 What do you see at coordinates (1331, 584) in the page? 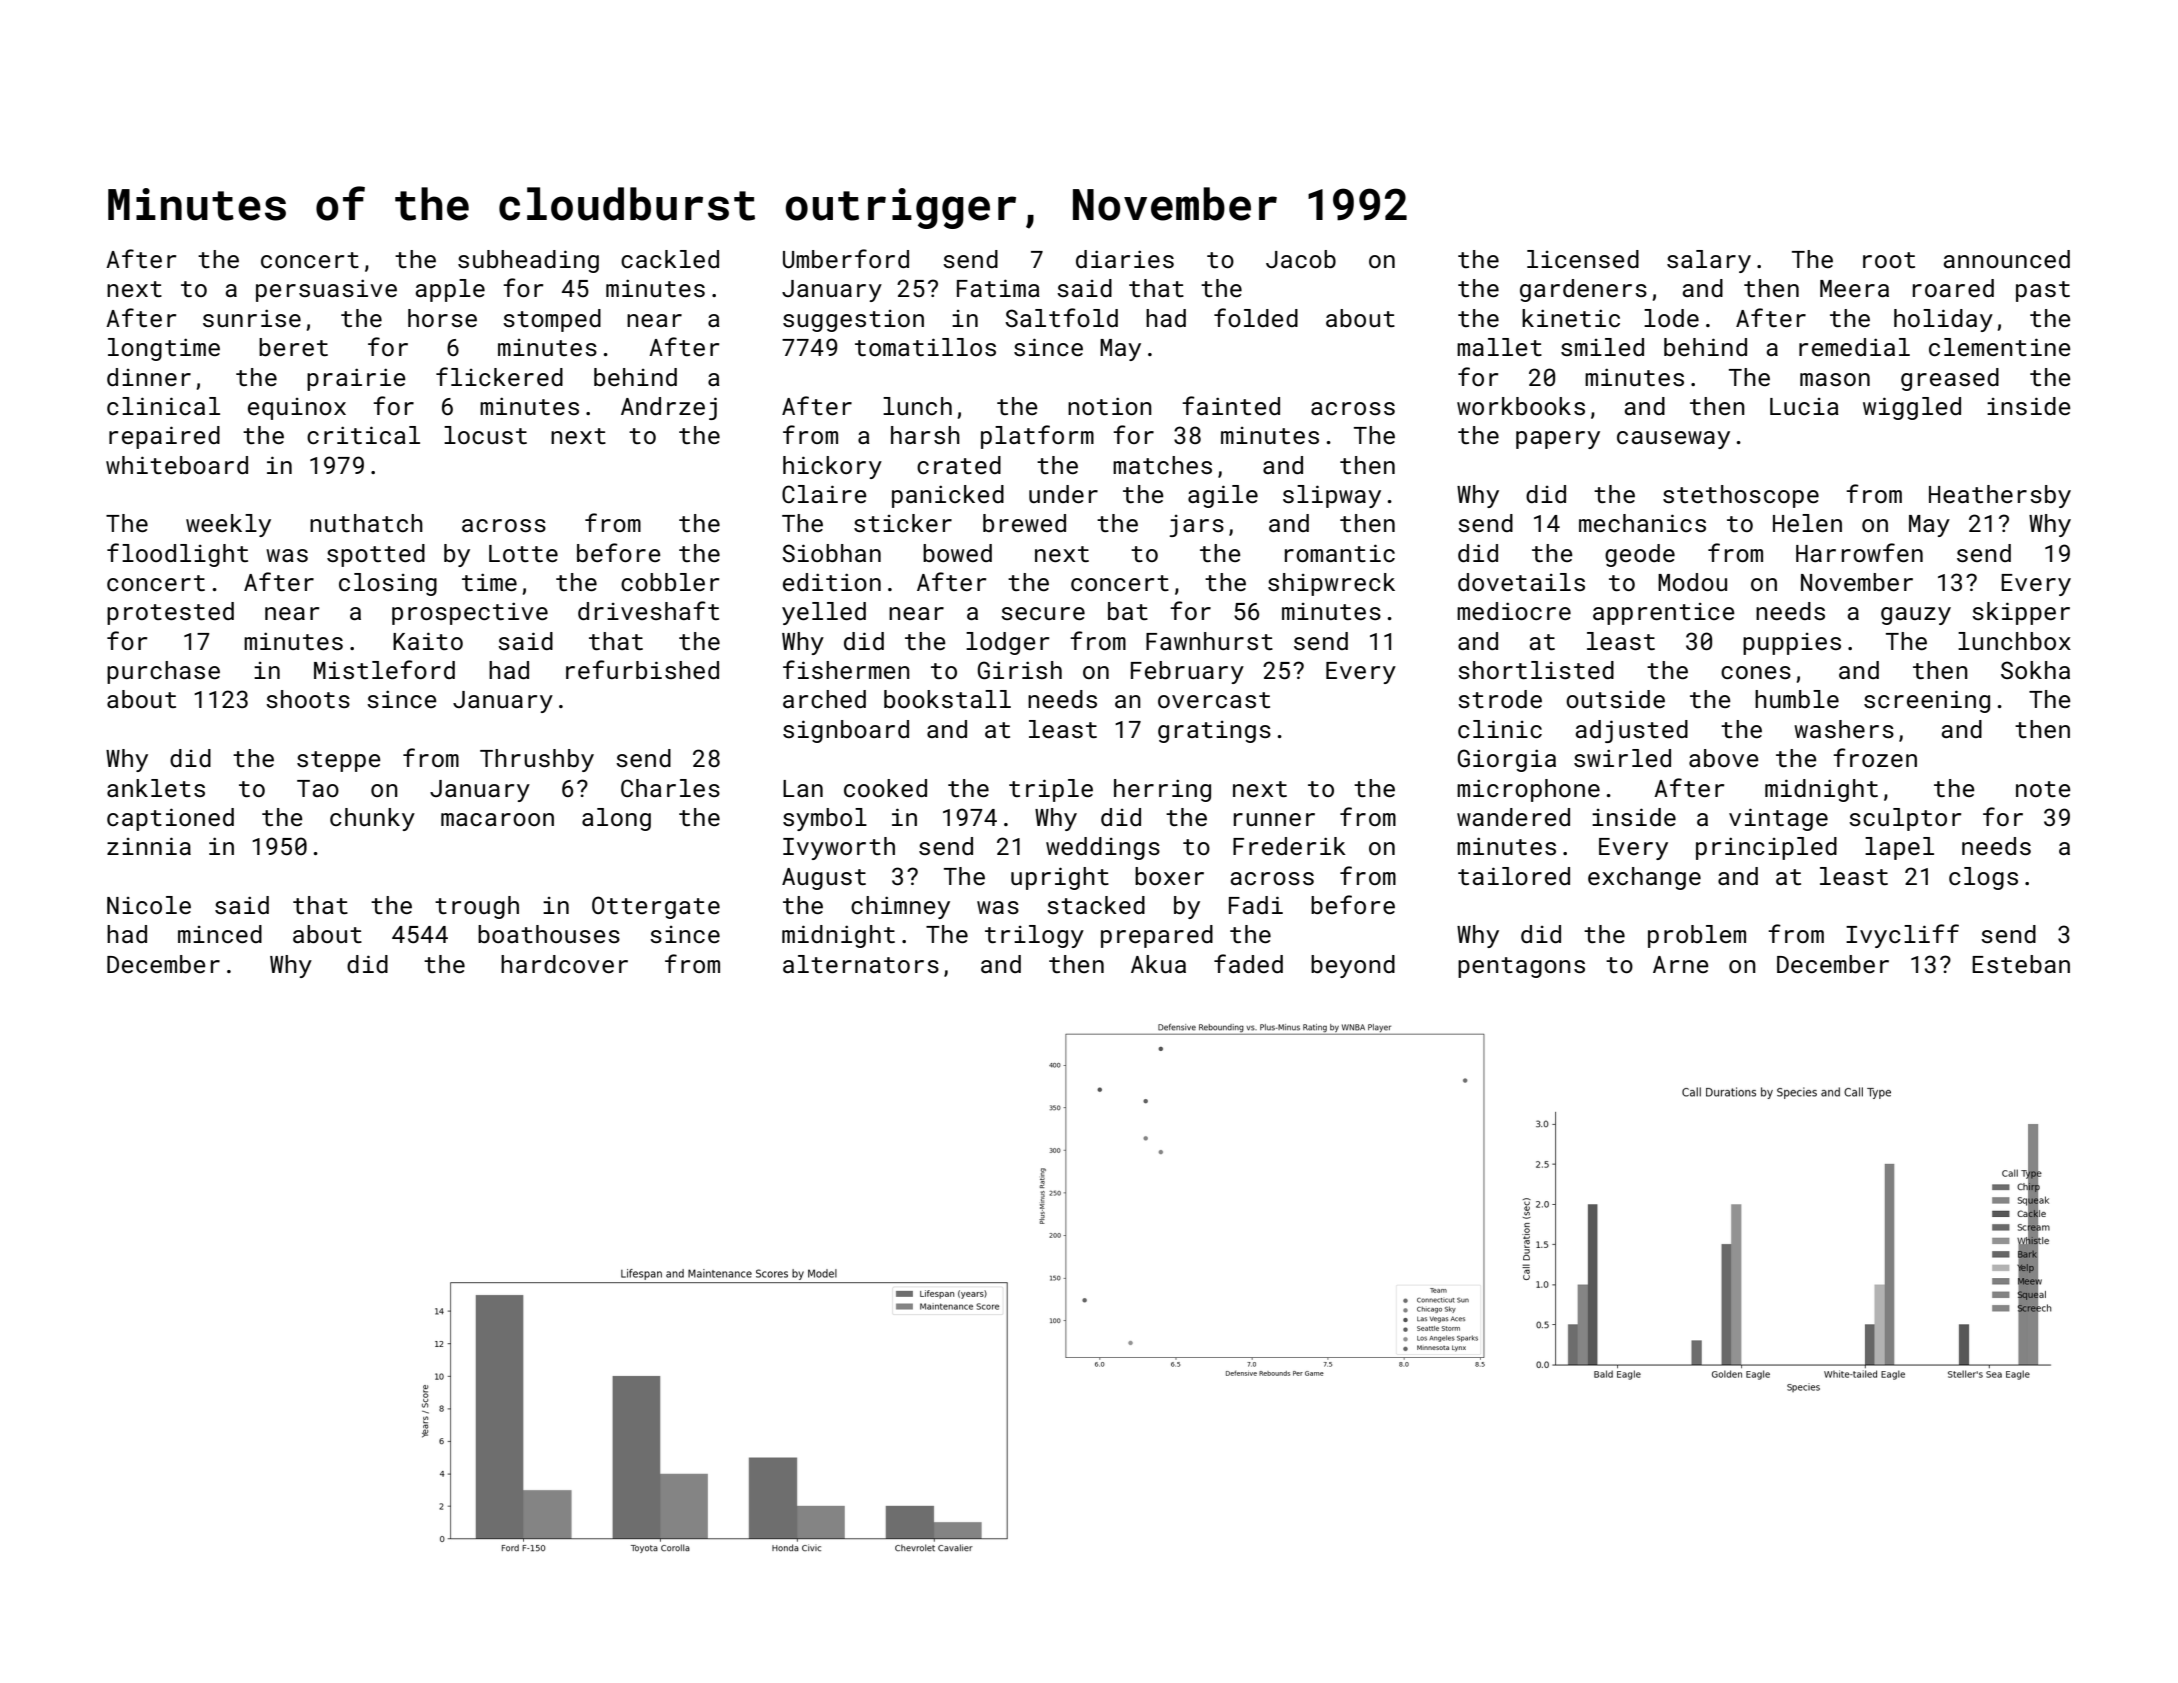
I see `shipwreck` at bounding box center [1331, 584].
